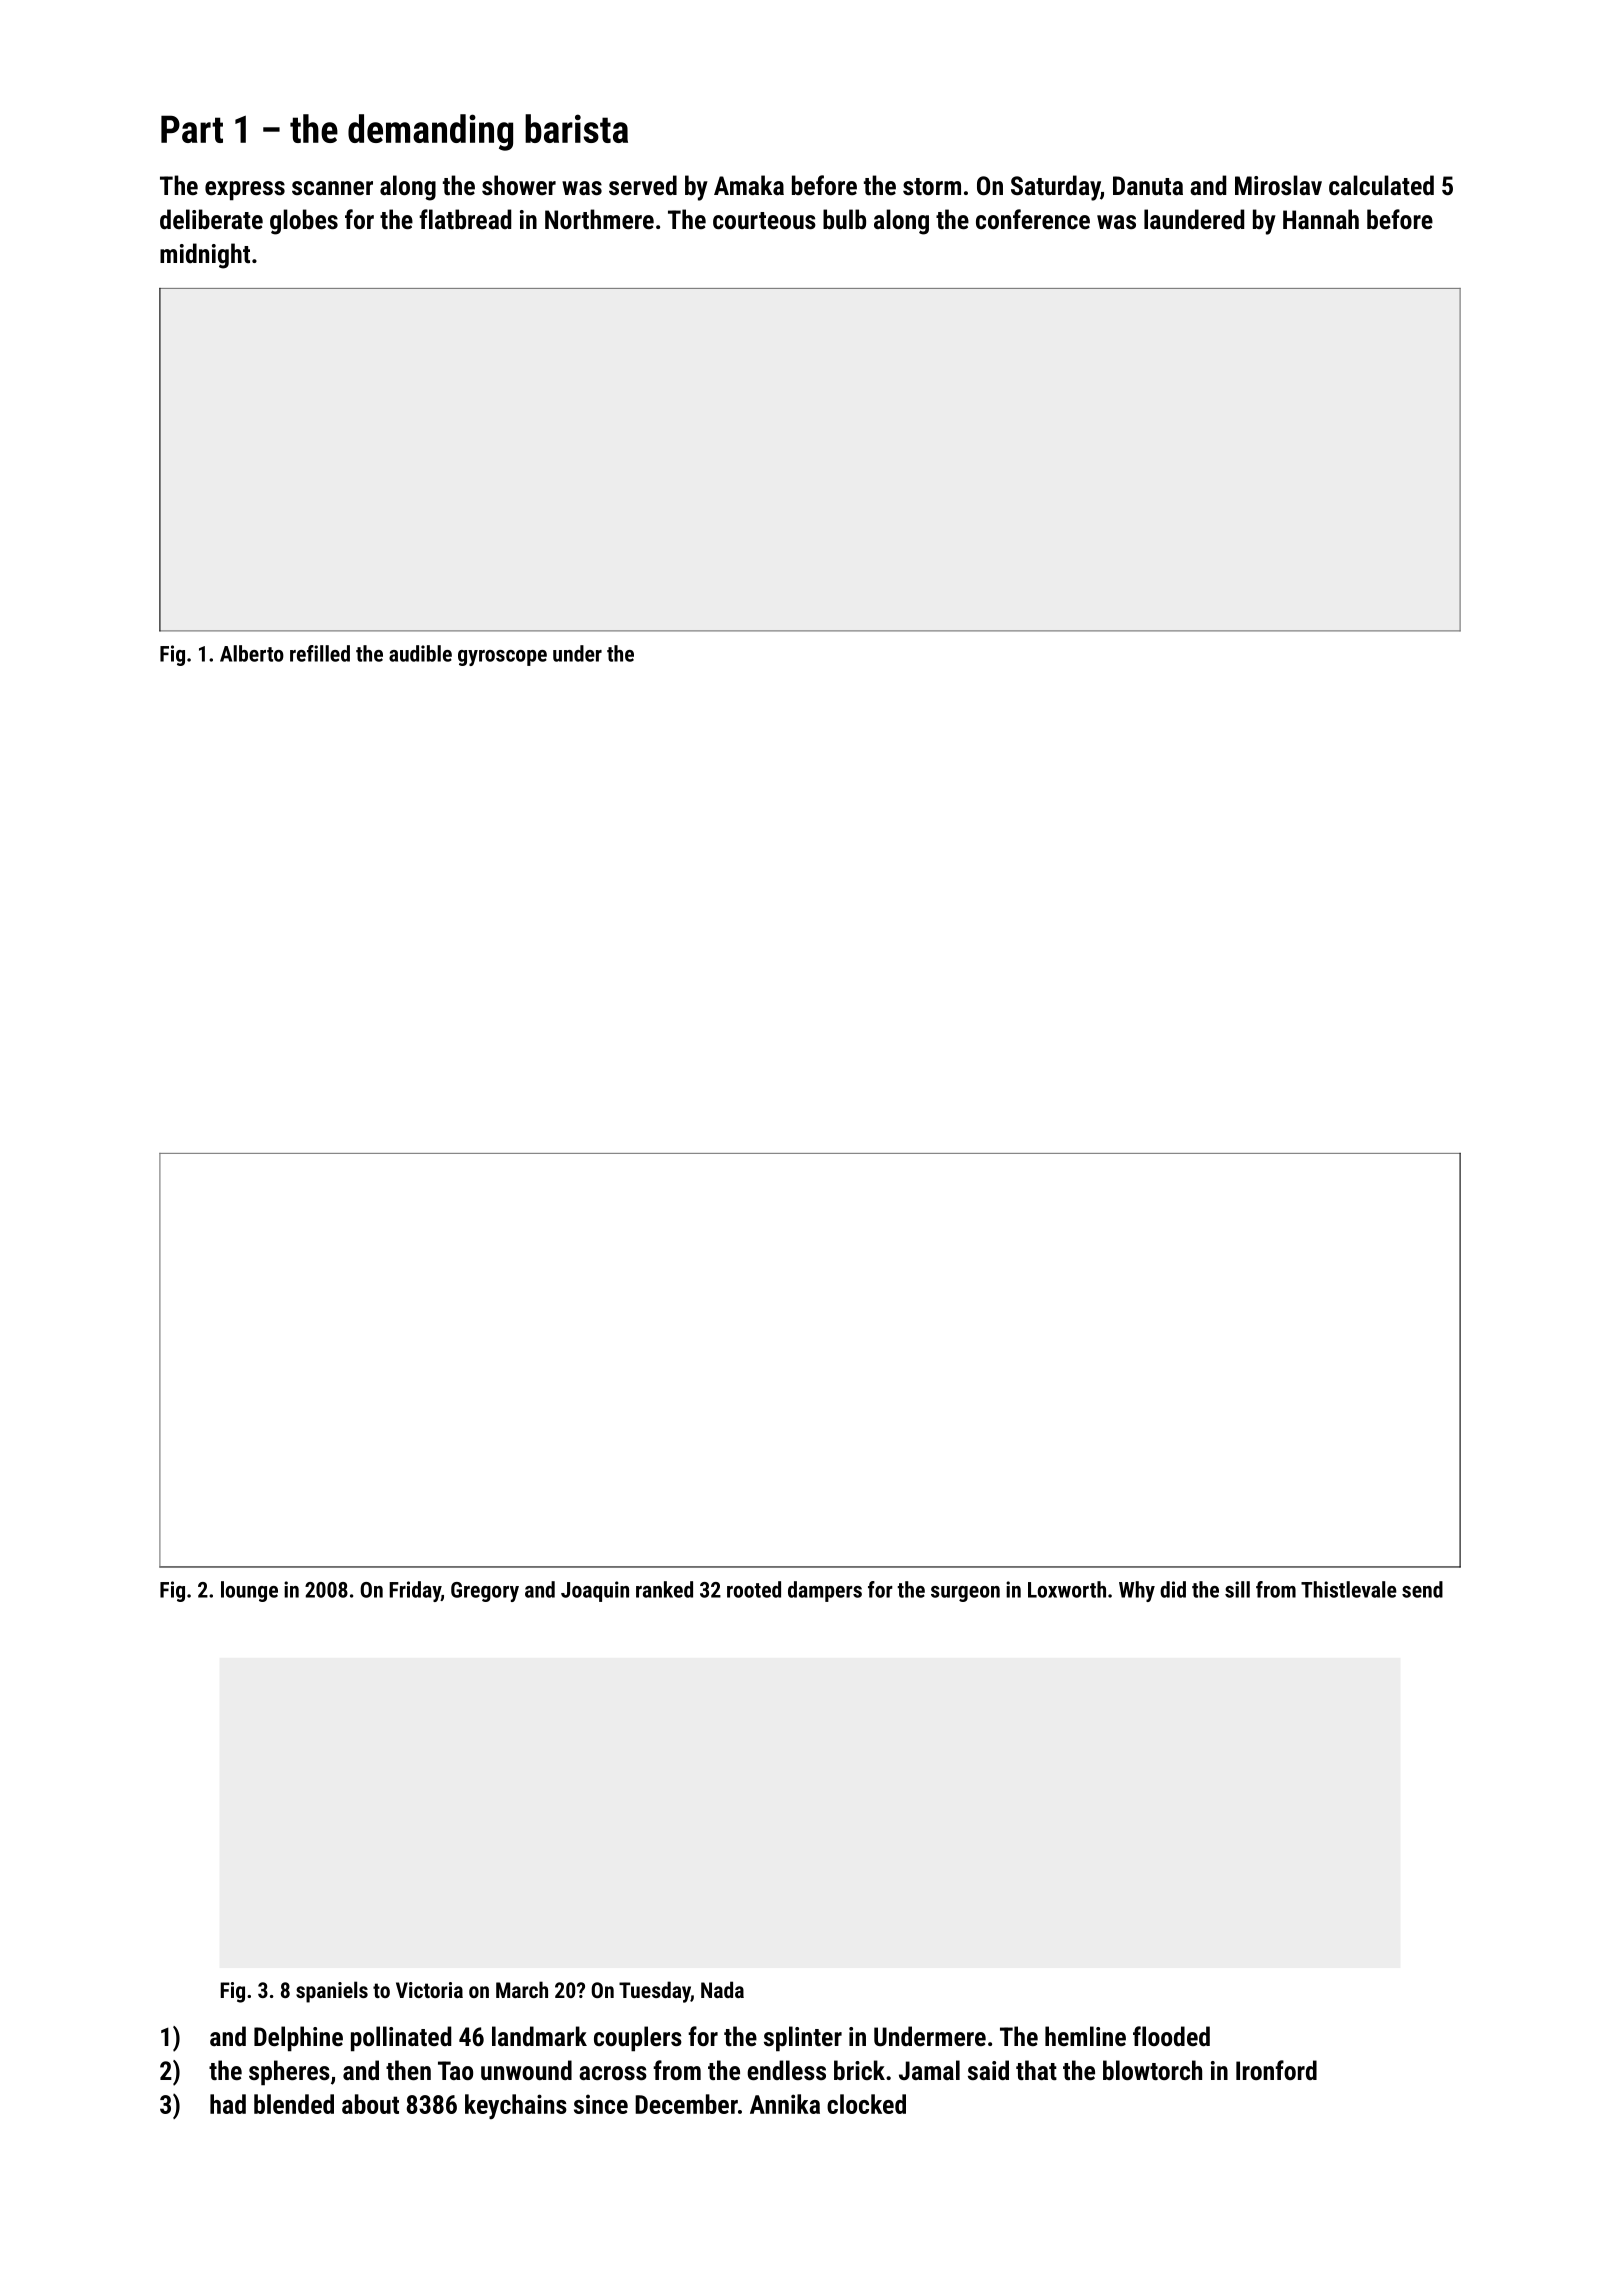  Describe the element at coordinates (844, 219) in the screenshot. I see `bulb` at that location.
